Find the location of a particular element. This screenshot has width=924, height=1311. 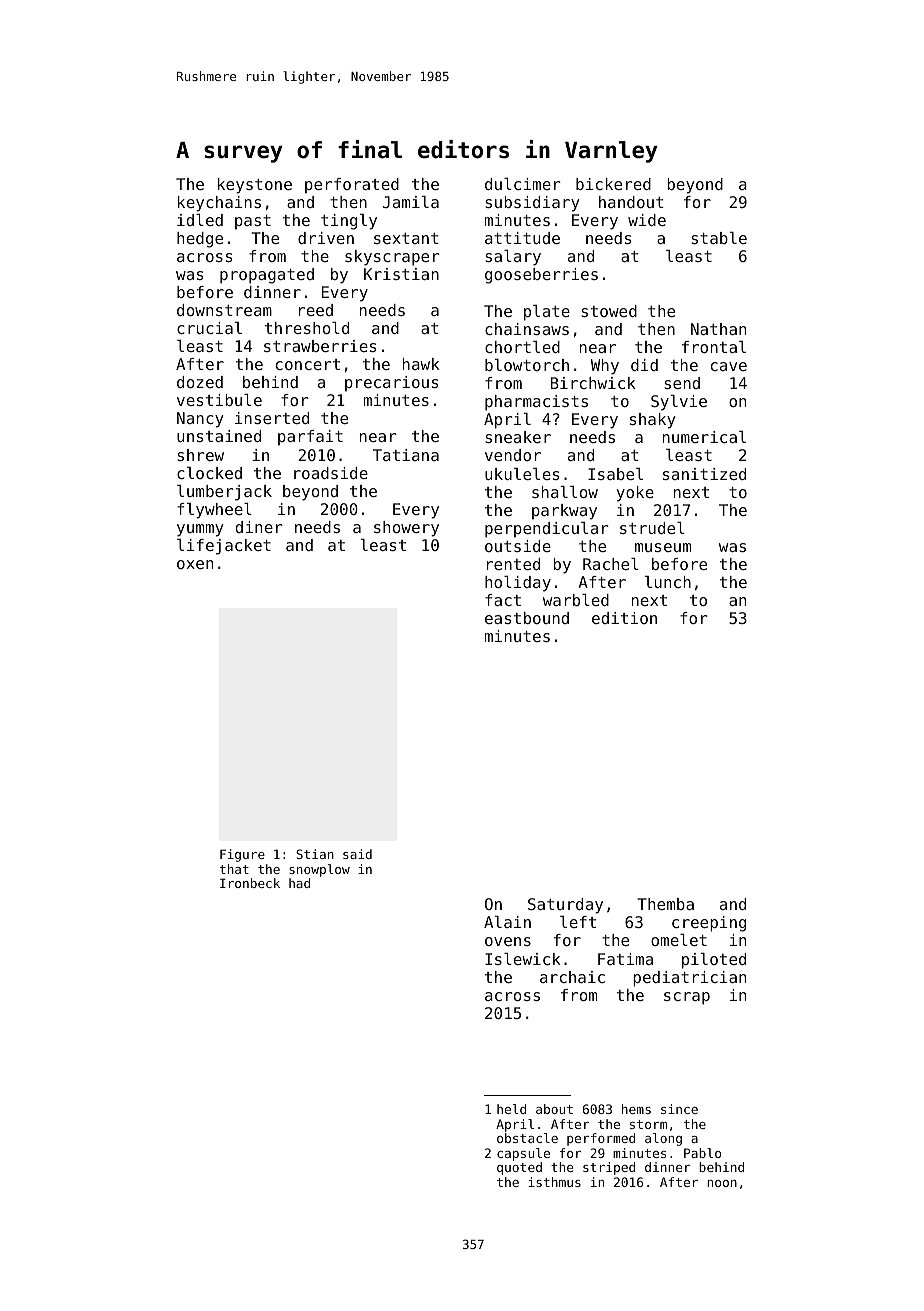

Saturday is located at coordinates (565, 906).
